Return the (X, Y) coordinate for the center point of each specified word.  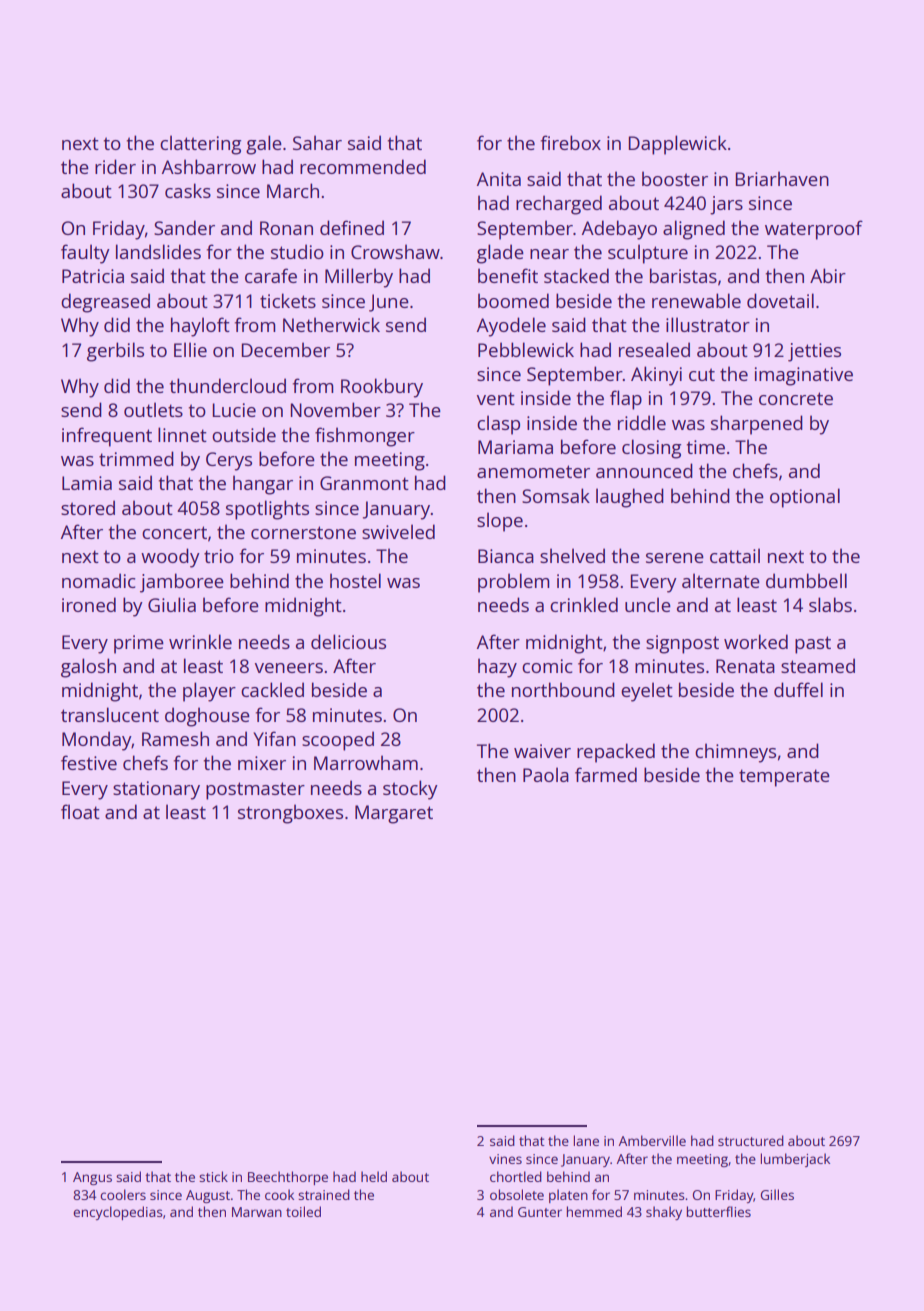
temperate (784, 778)
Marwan (257, 1212)
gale (264, 145)
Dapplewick (678, 145)
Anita (499, 179)
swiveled (398, 531)
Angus (92, 1178)
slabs (830, 604)
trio (219, 556)
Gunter (540, 1212)
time (706, 447)
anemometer (533, 471)
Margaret (394, 814)
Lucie (234, 410)
